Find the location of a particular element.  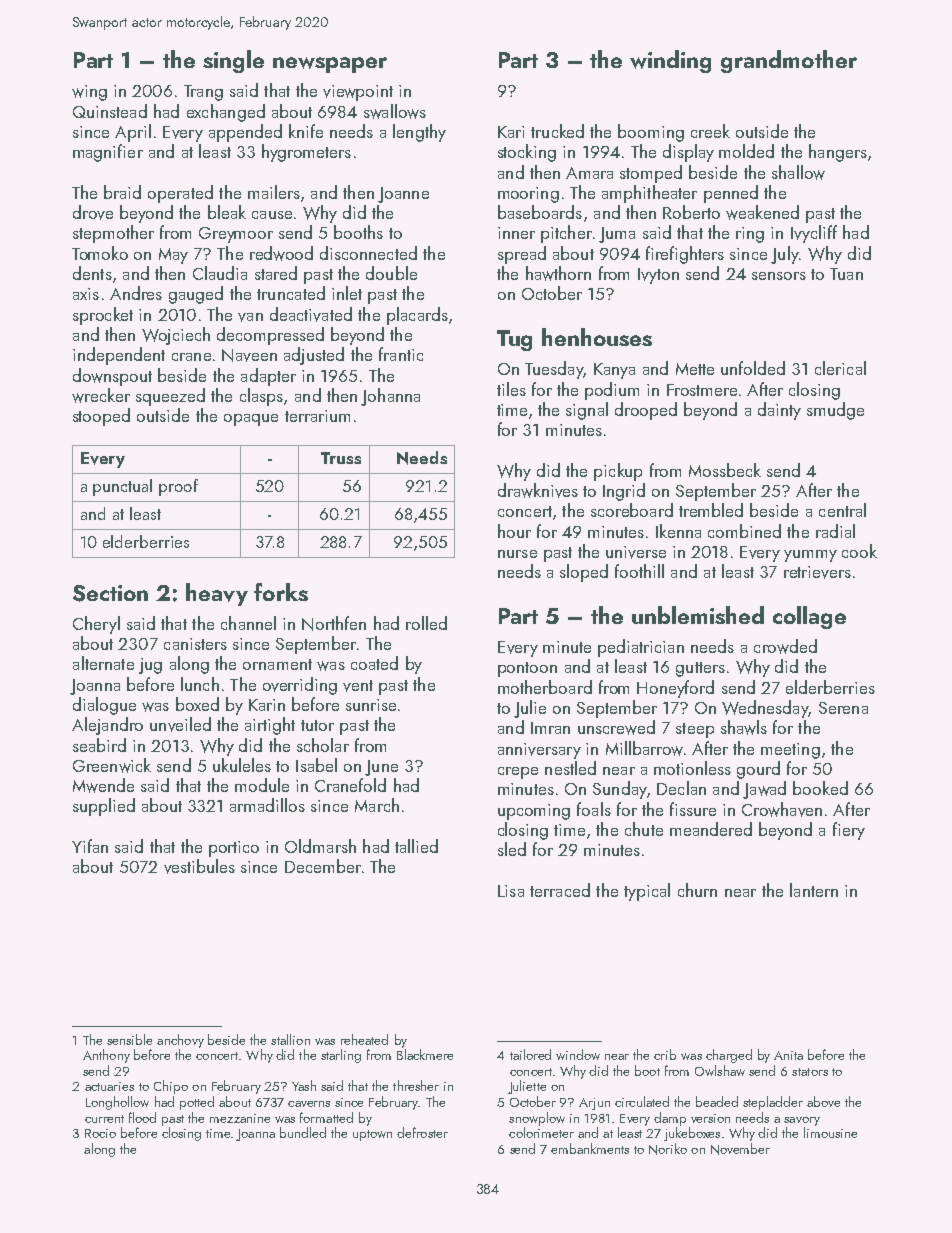

Lisa is located at coordinates (511, 891).
